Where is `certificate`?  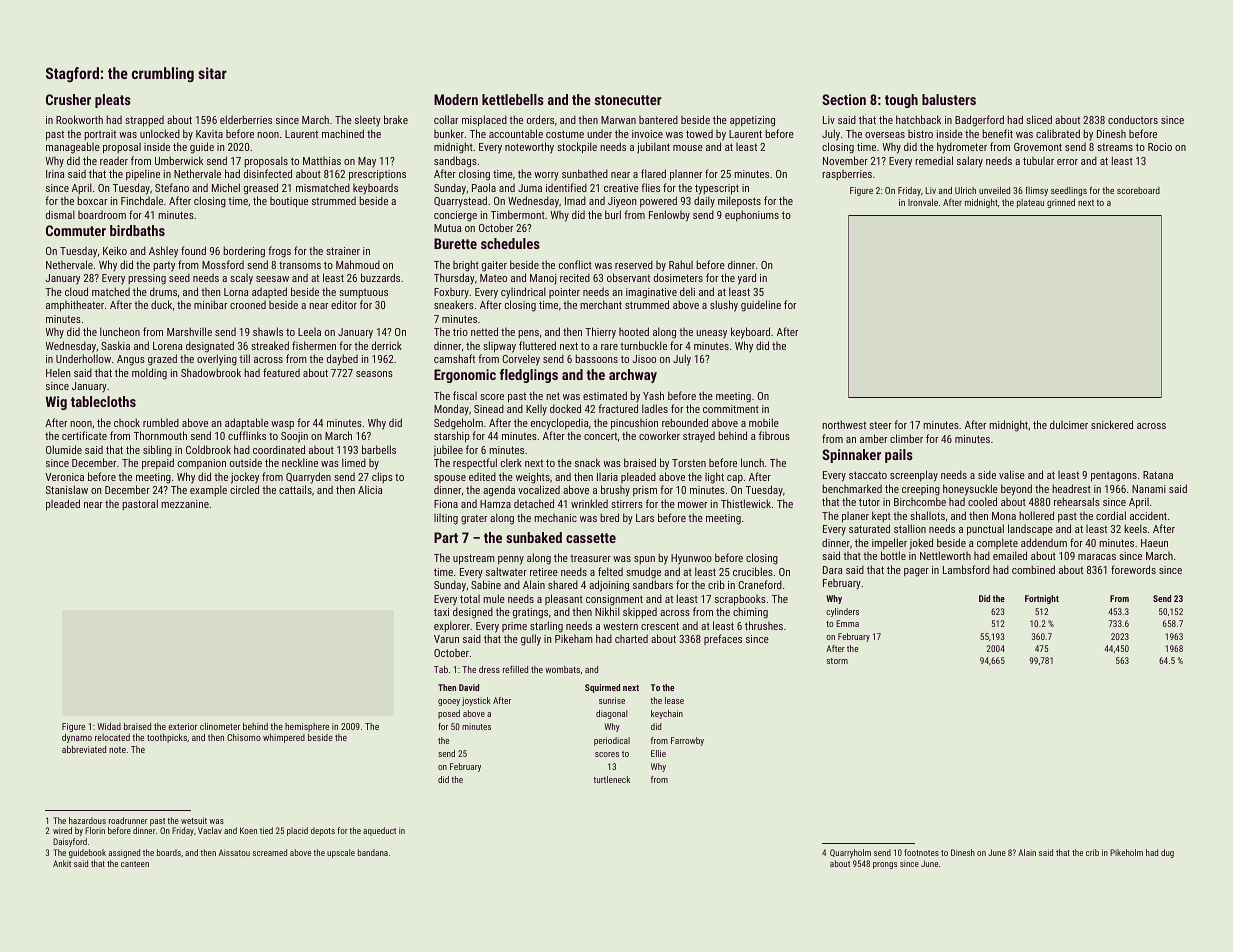
certificate is located at coordinates (84, 435).
